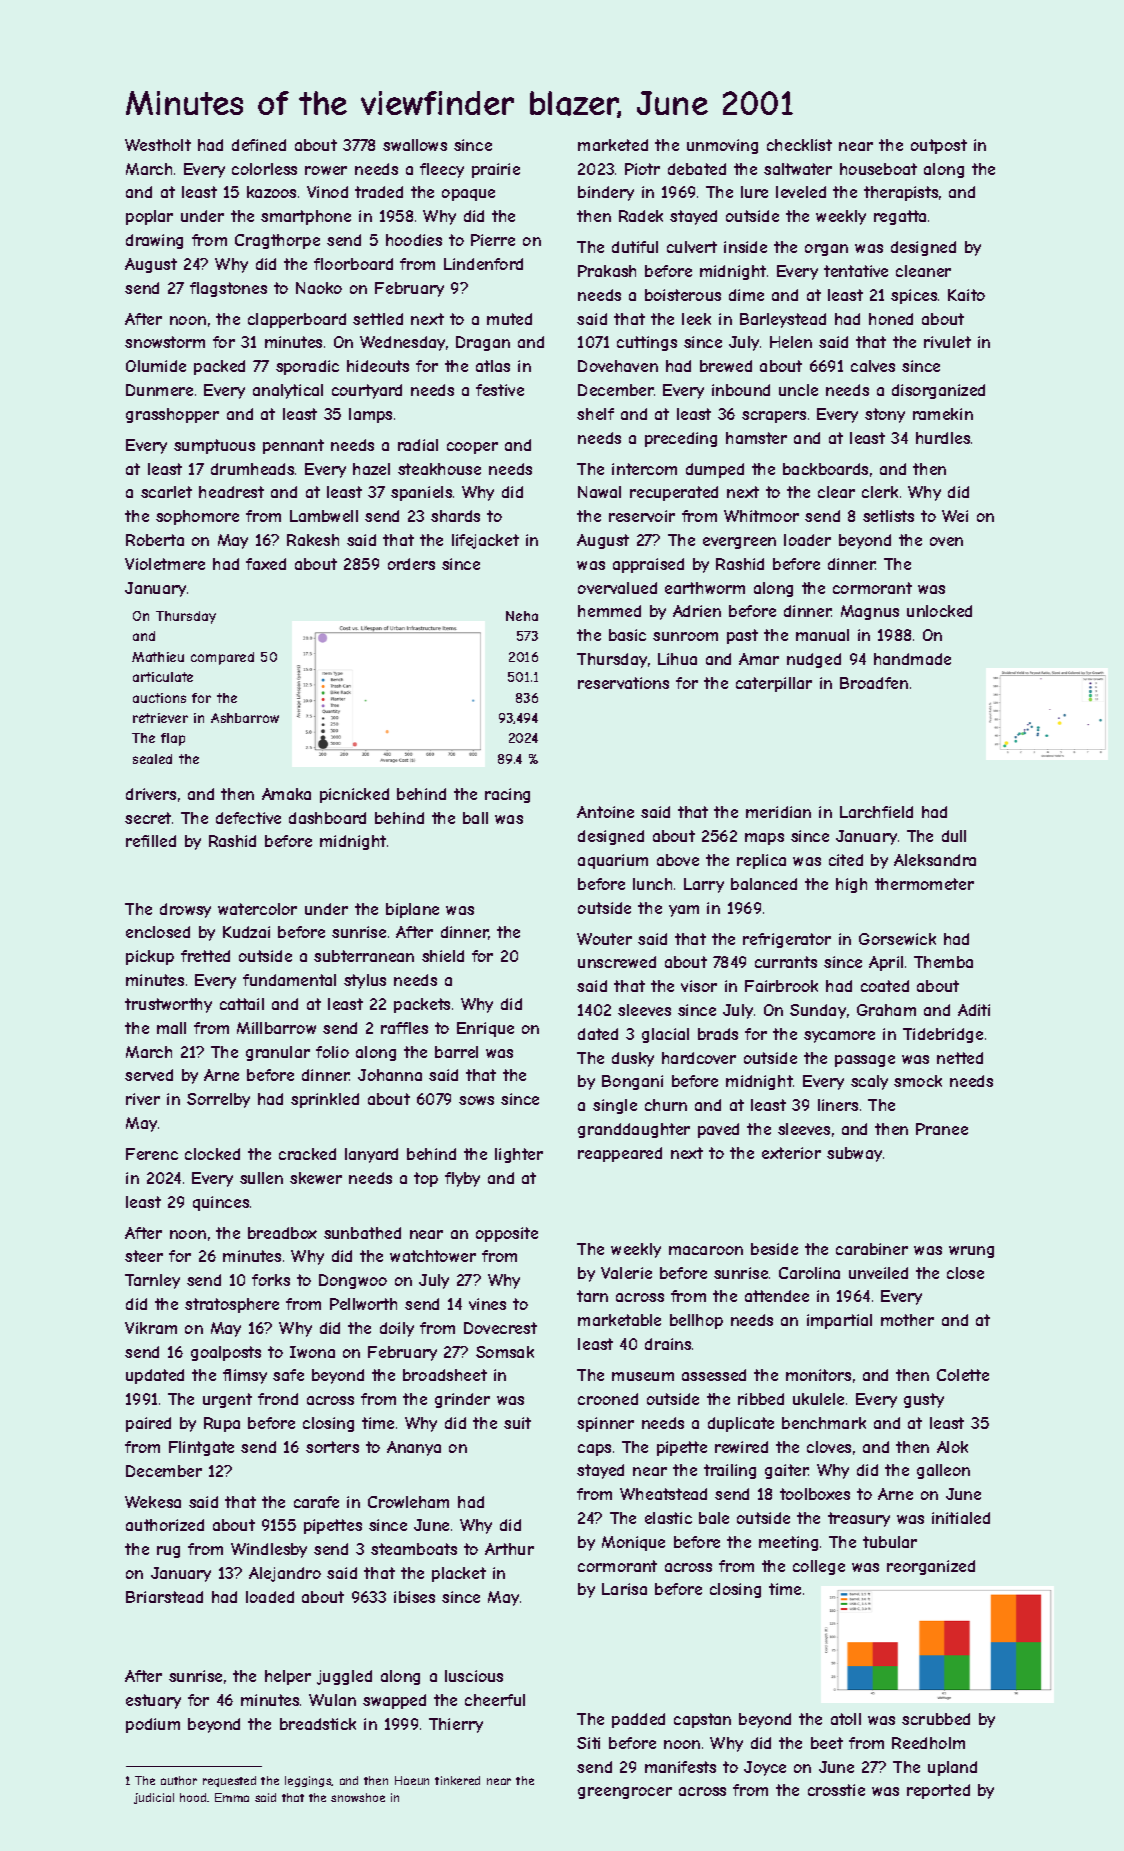 The height and width of the document is (1851, 1124). Describe the element at coordinates (379, 192) in the document. I see `traded` at that location.
